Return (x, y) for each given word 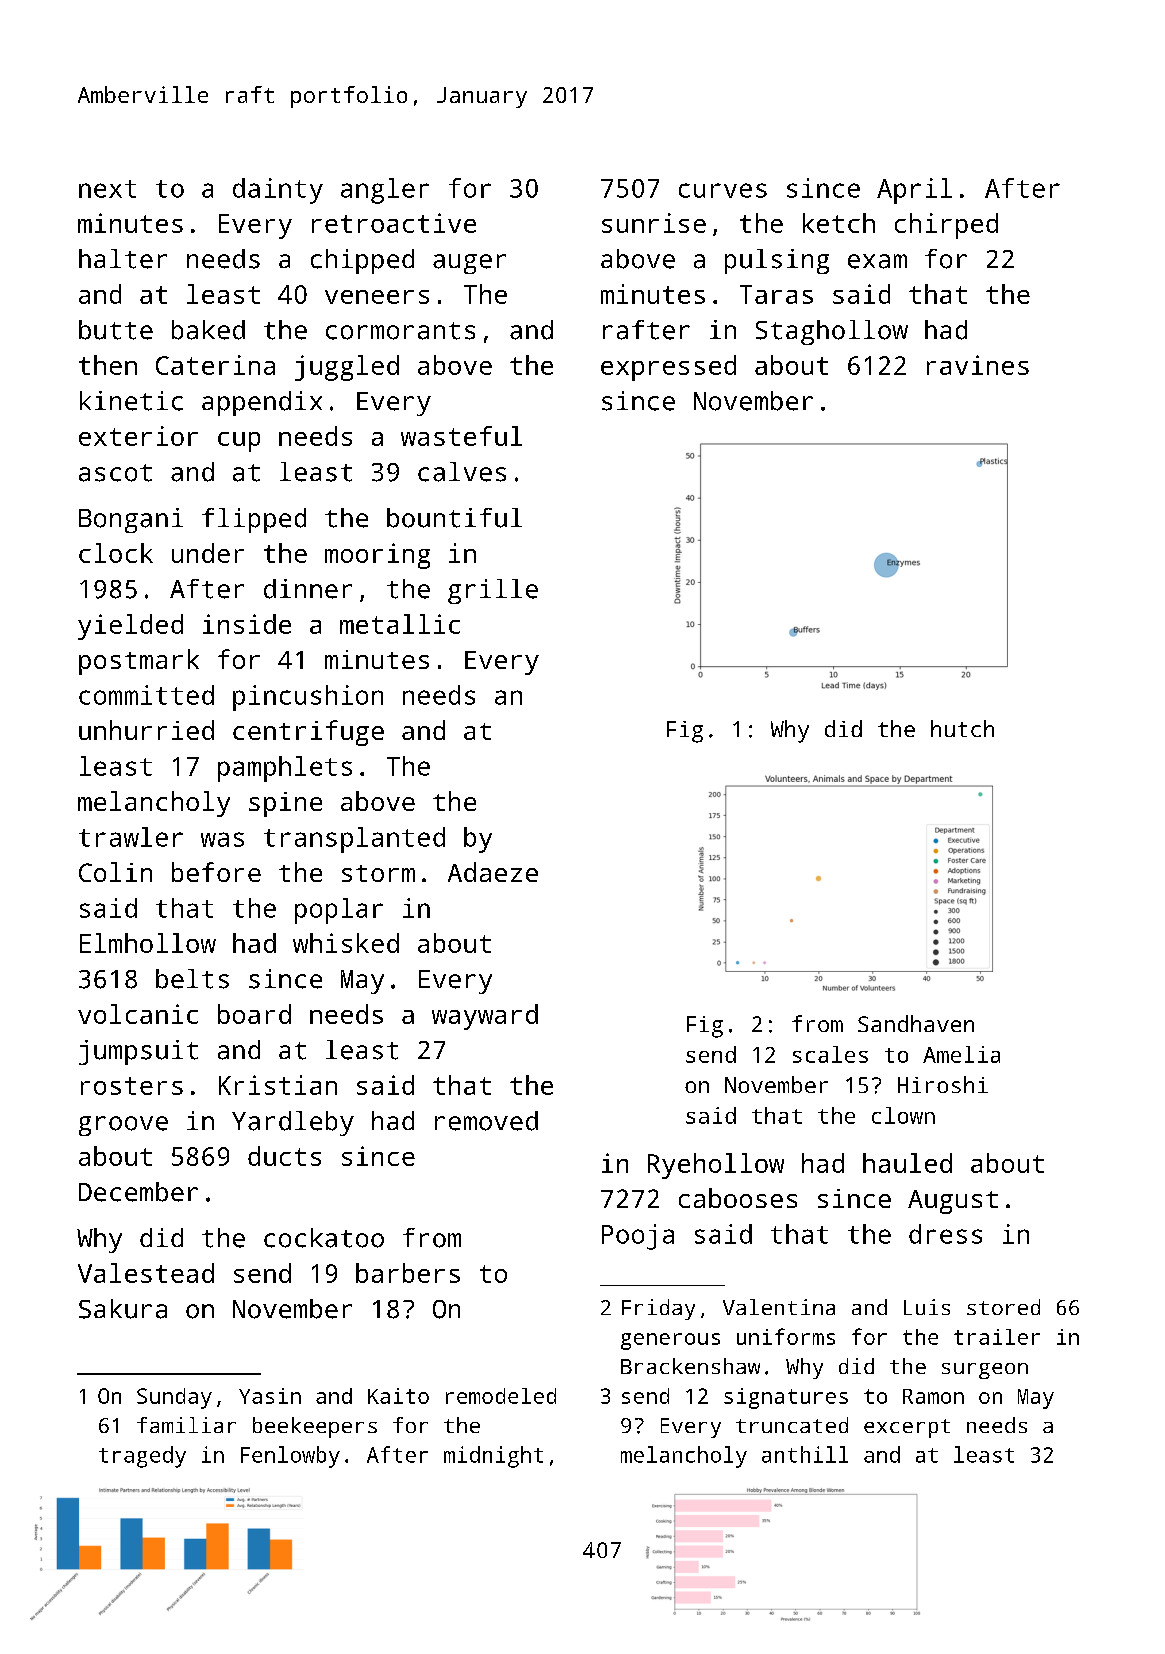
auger (469, 264)
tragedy (142, 1457)
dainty (278, 191)
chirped (946, 226)
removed (486, 1121)
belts (192, 979)
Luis (927, 1307)
